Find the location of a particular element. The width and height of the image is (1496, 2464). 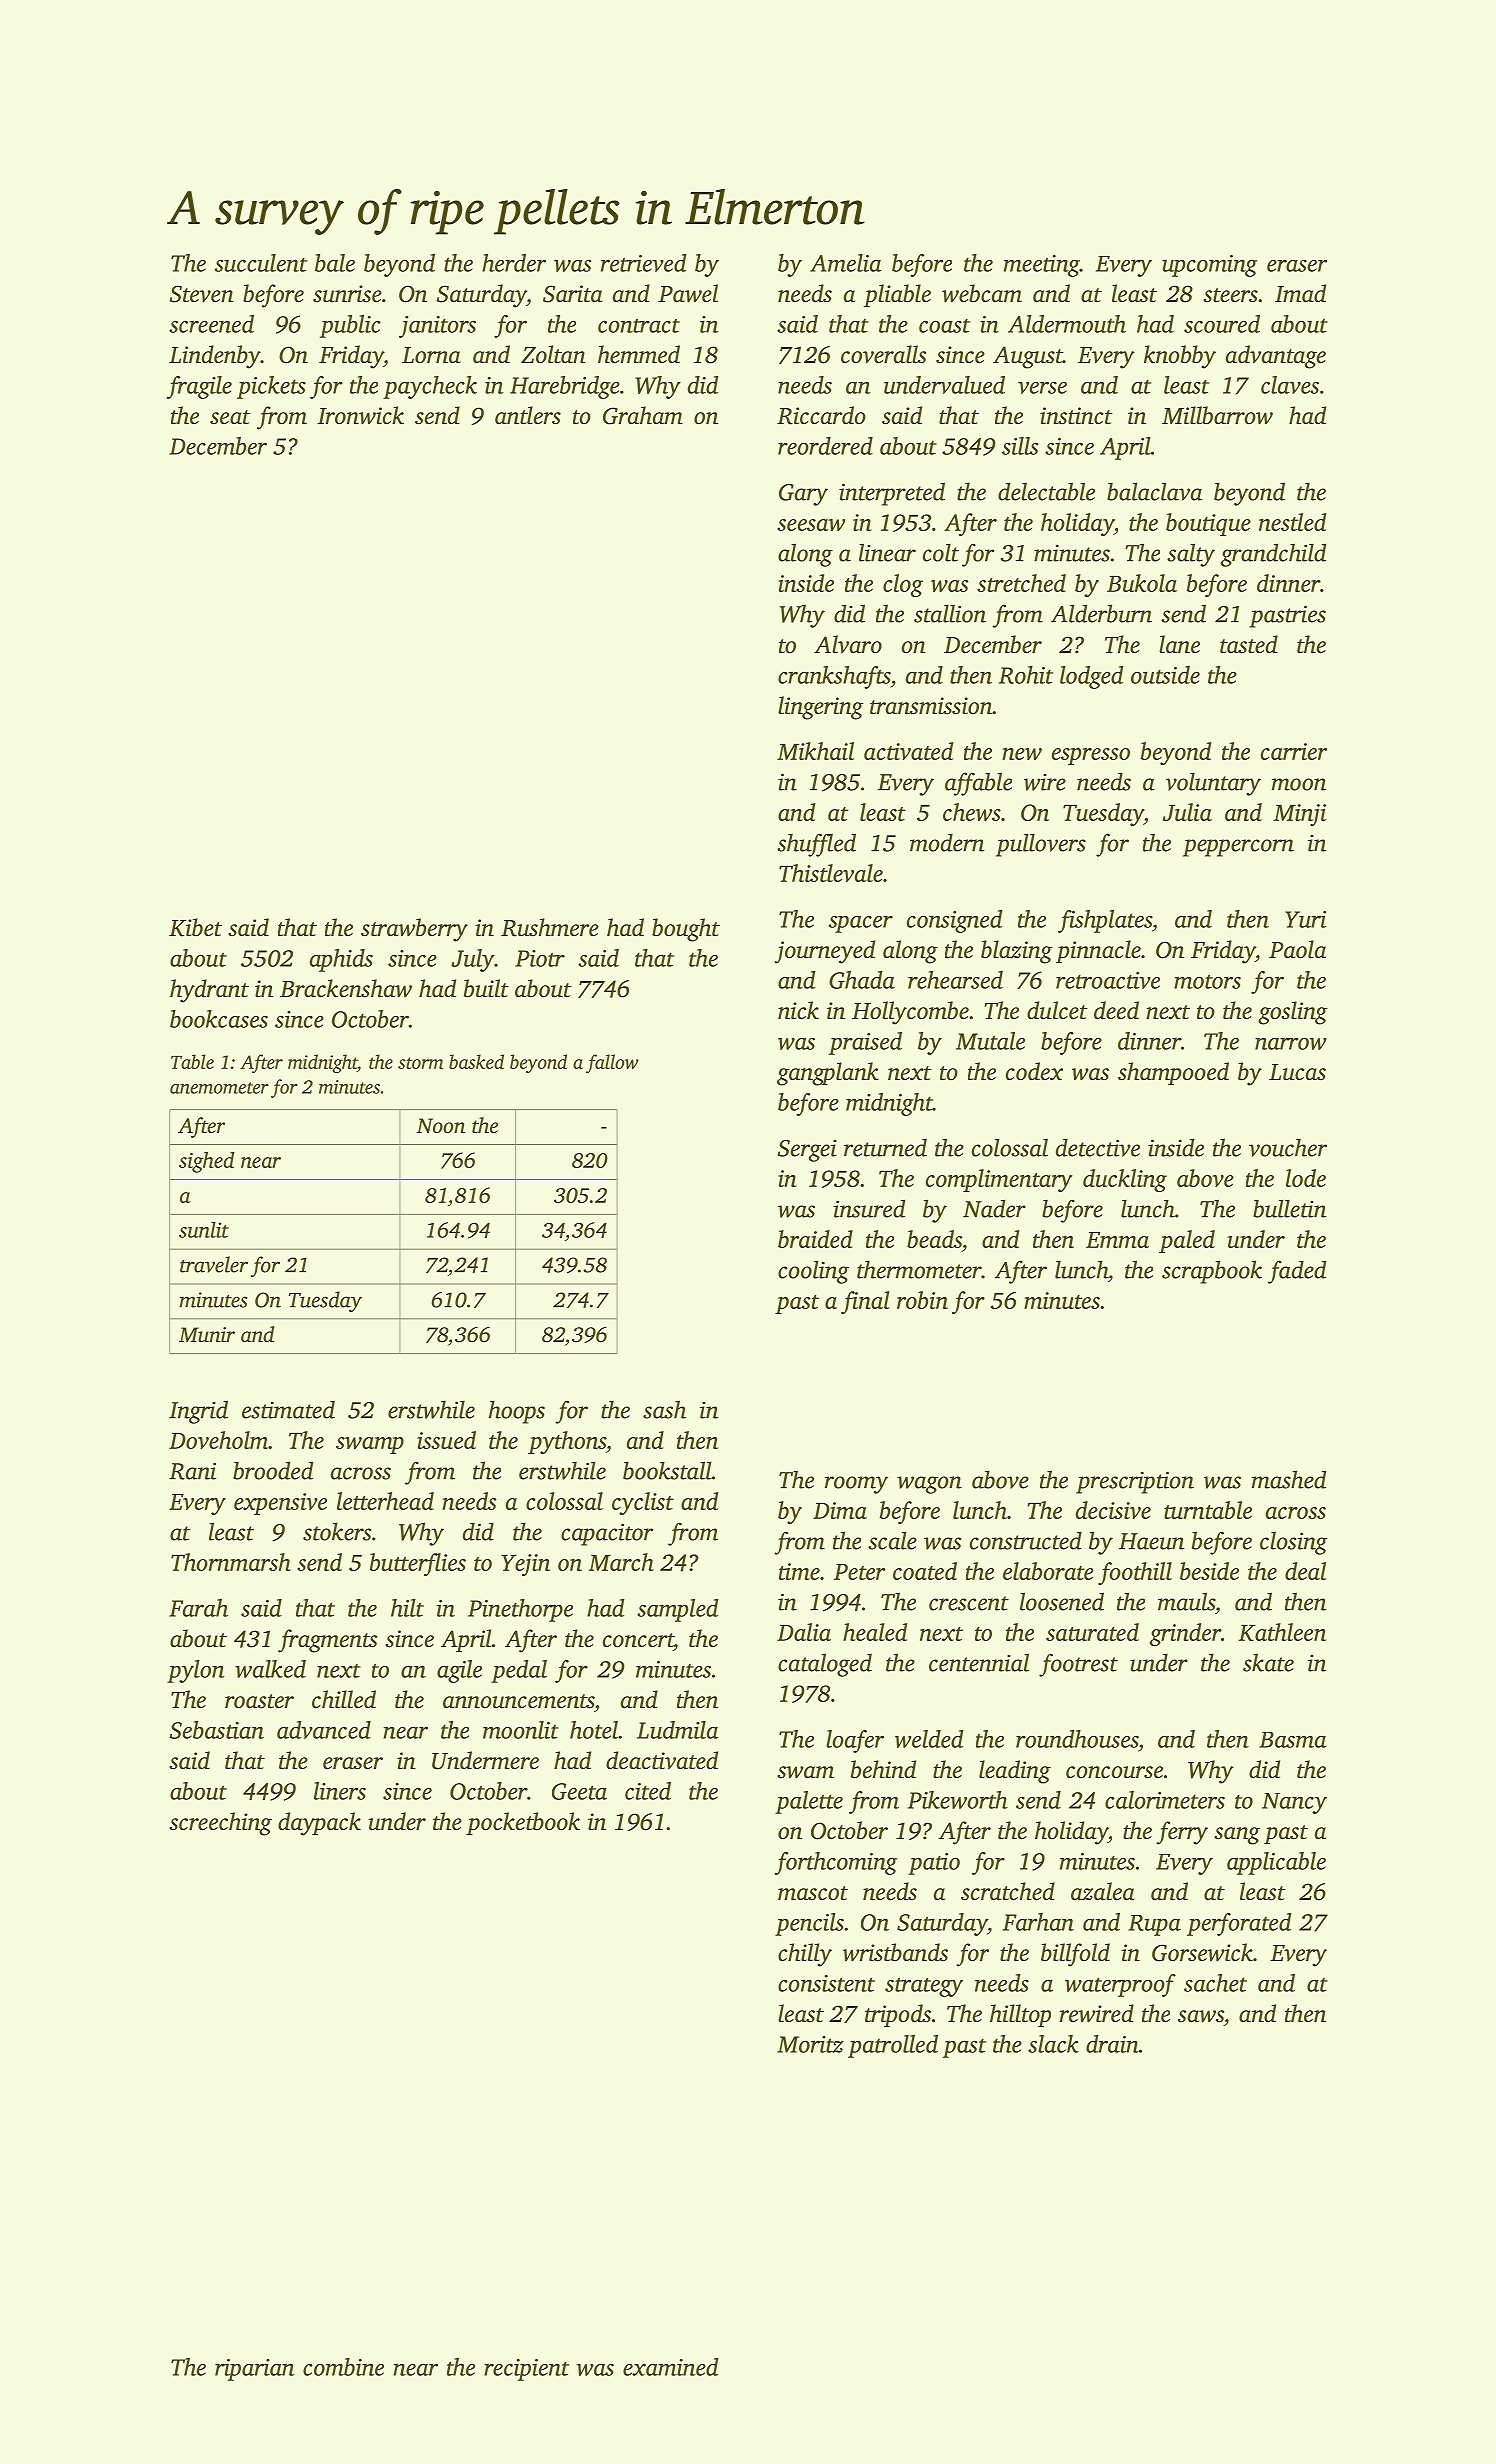

Moritz is located at coordinates (810, 2044).
